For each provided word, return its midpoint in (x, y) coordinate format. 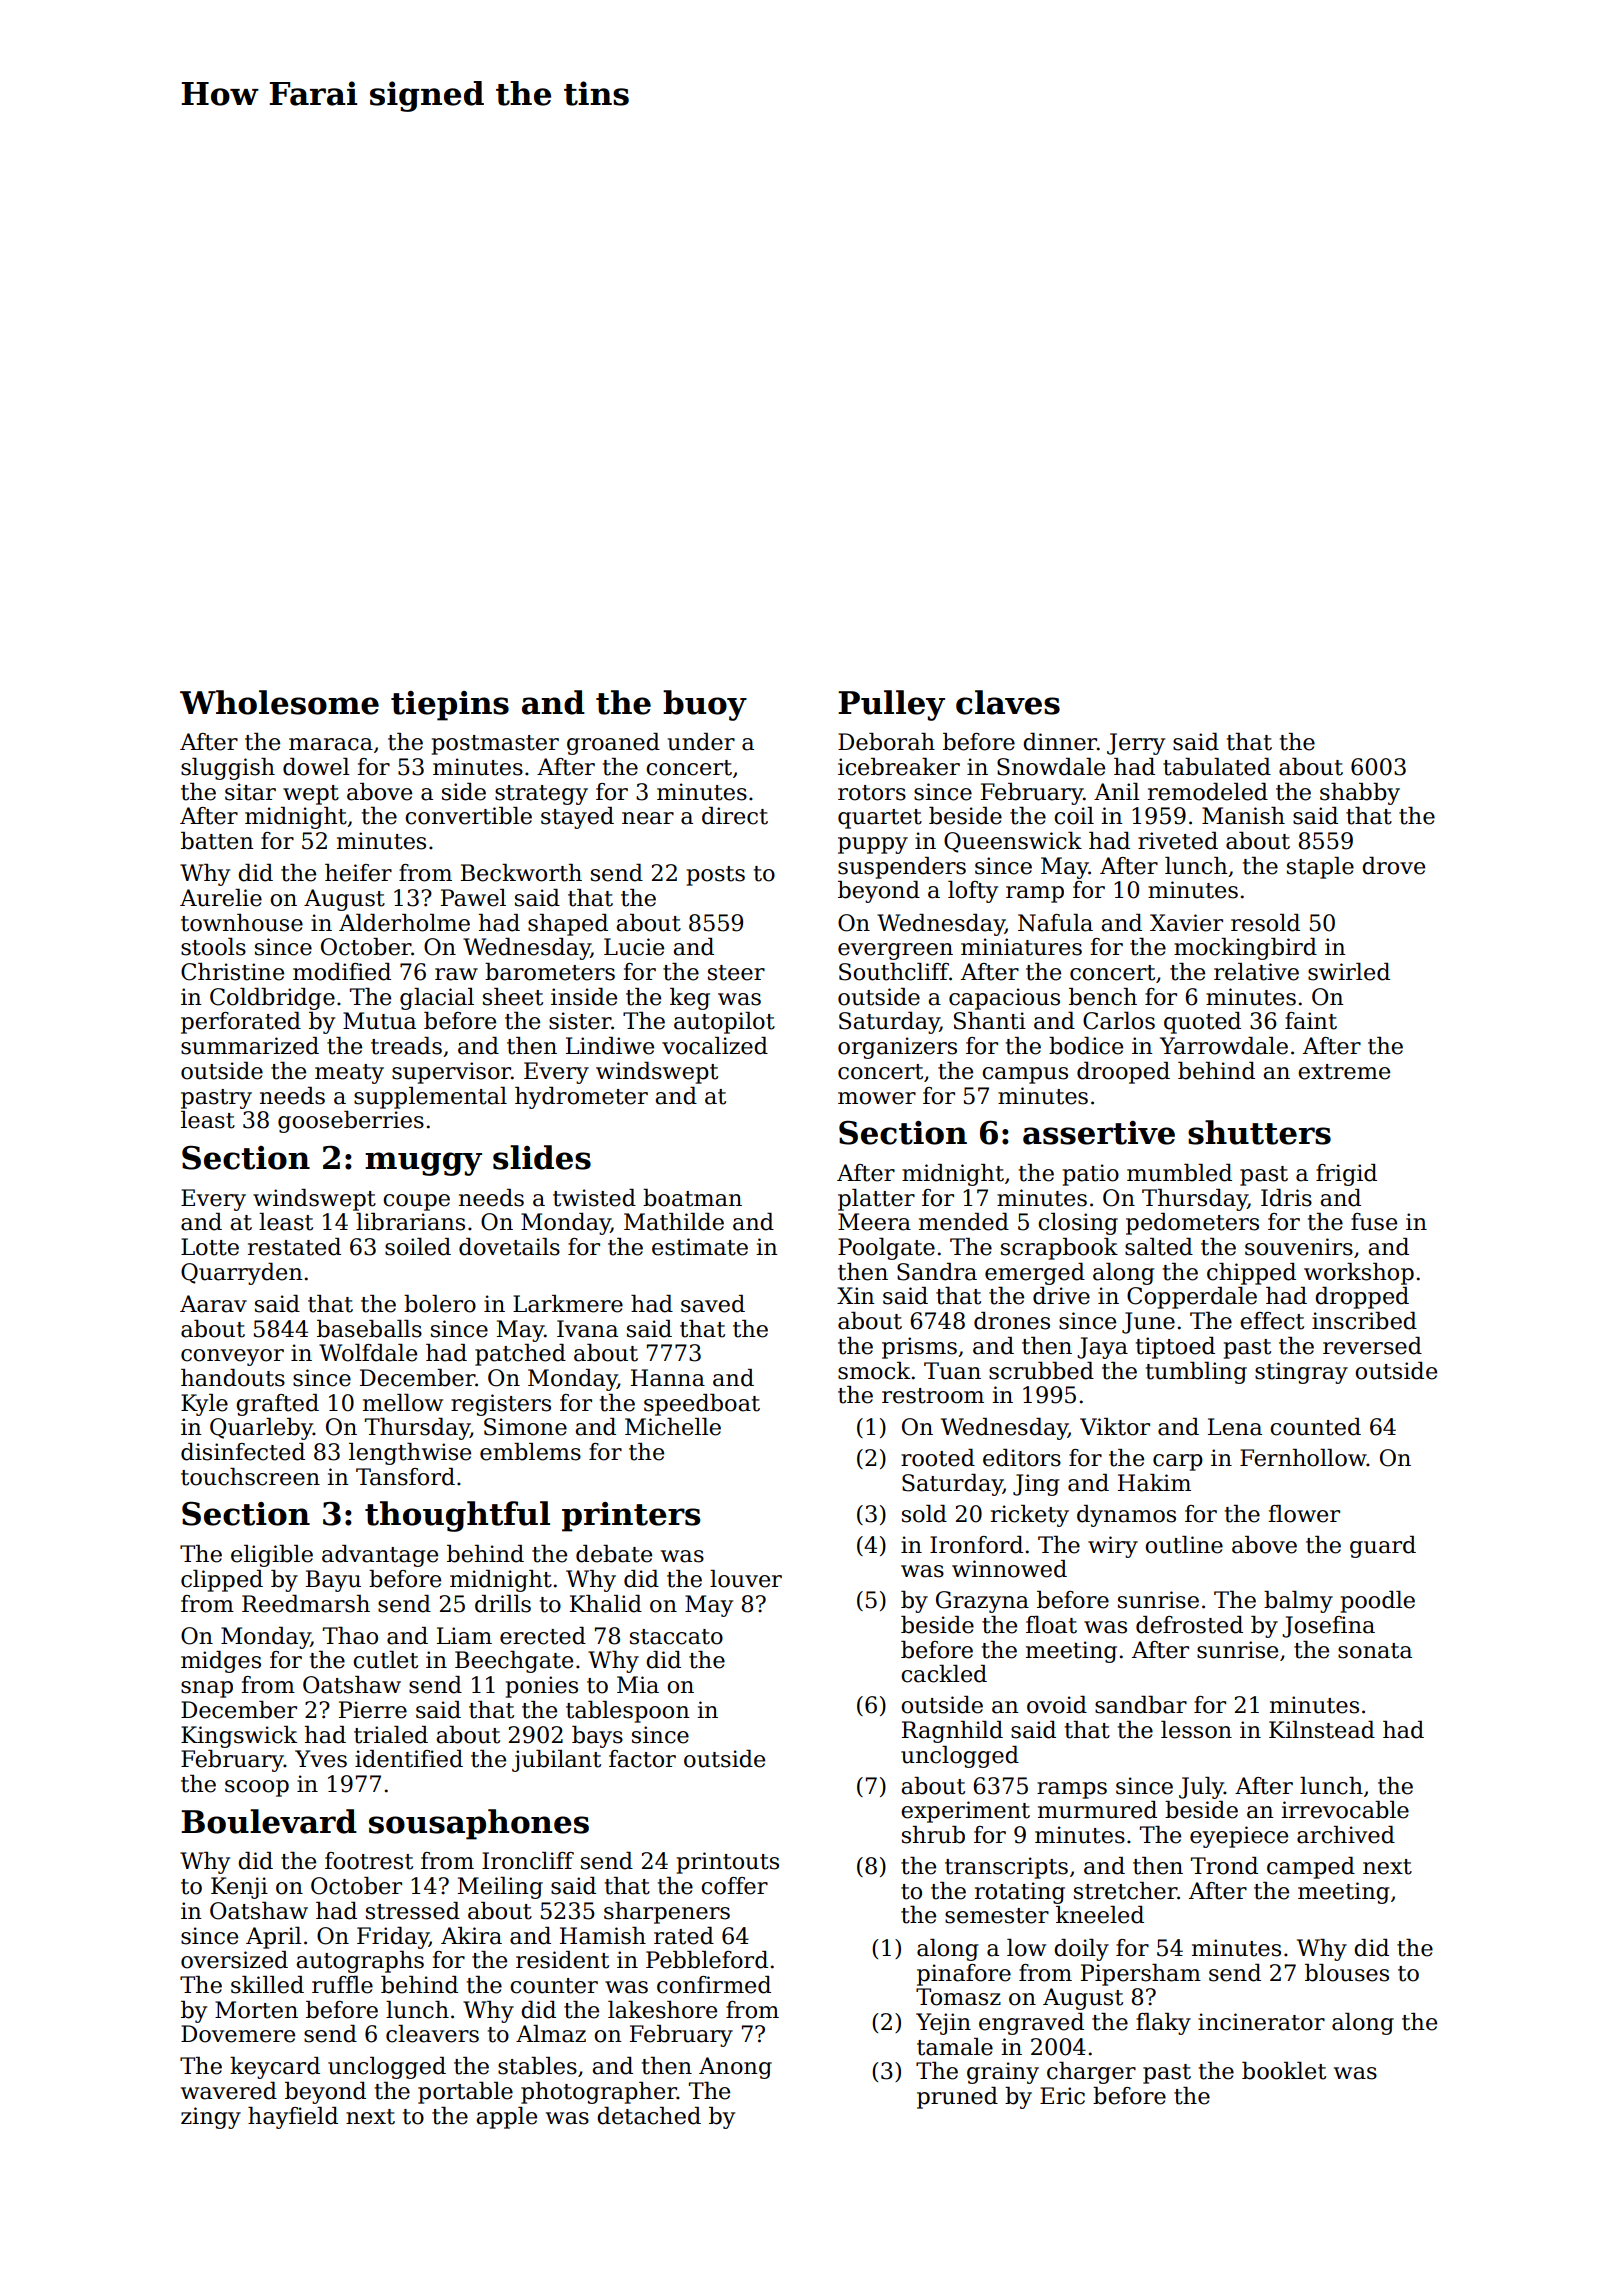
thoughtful (457, 1516)
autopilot (724, 1023)
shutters (1259, 1132)
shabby (1360, 794)
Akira (471, 1936)
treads (406, 1046)
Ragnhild (952, 1732)
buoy (705, 705)
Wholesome (279, 702)
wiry (1113, 1547)
